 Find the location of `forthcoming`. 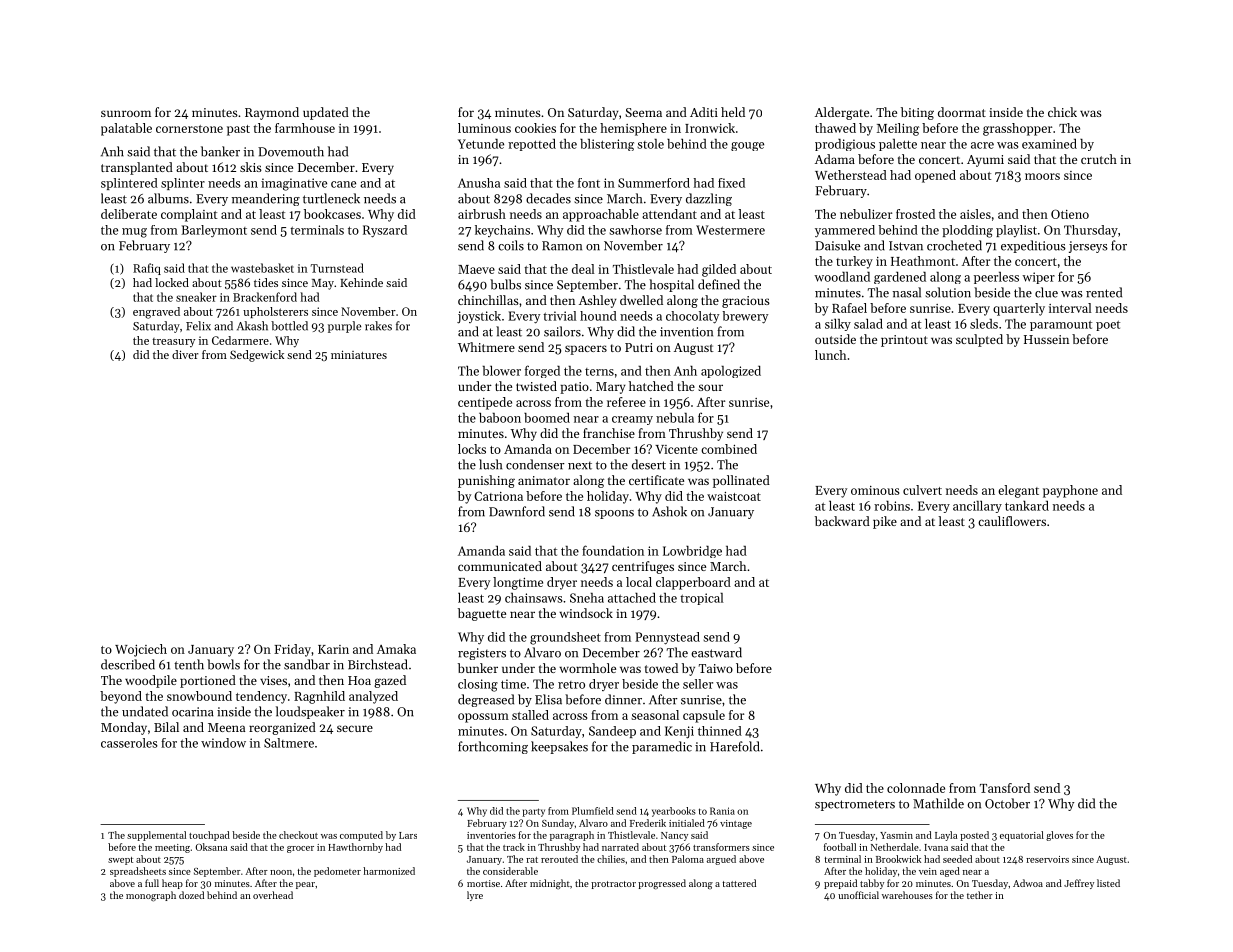

forthcoming is located at coordinates (493, 747).
